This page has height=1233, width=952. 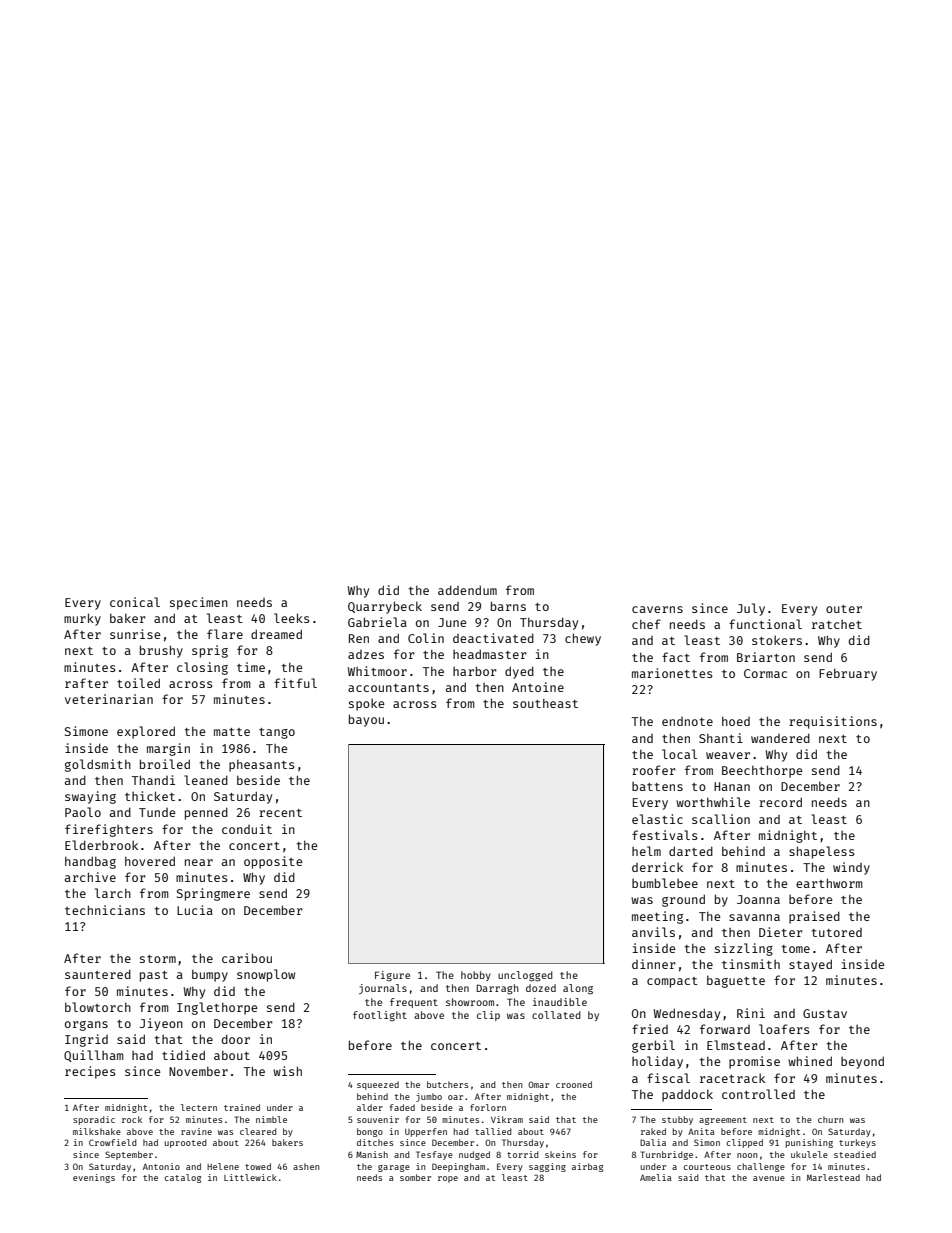 What do you see at coordinates (94, 1120) in the page?
I see `sporadic` at bounding box center [94, 1120].
